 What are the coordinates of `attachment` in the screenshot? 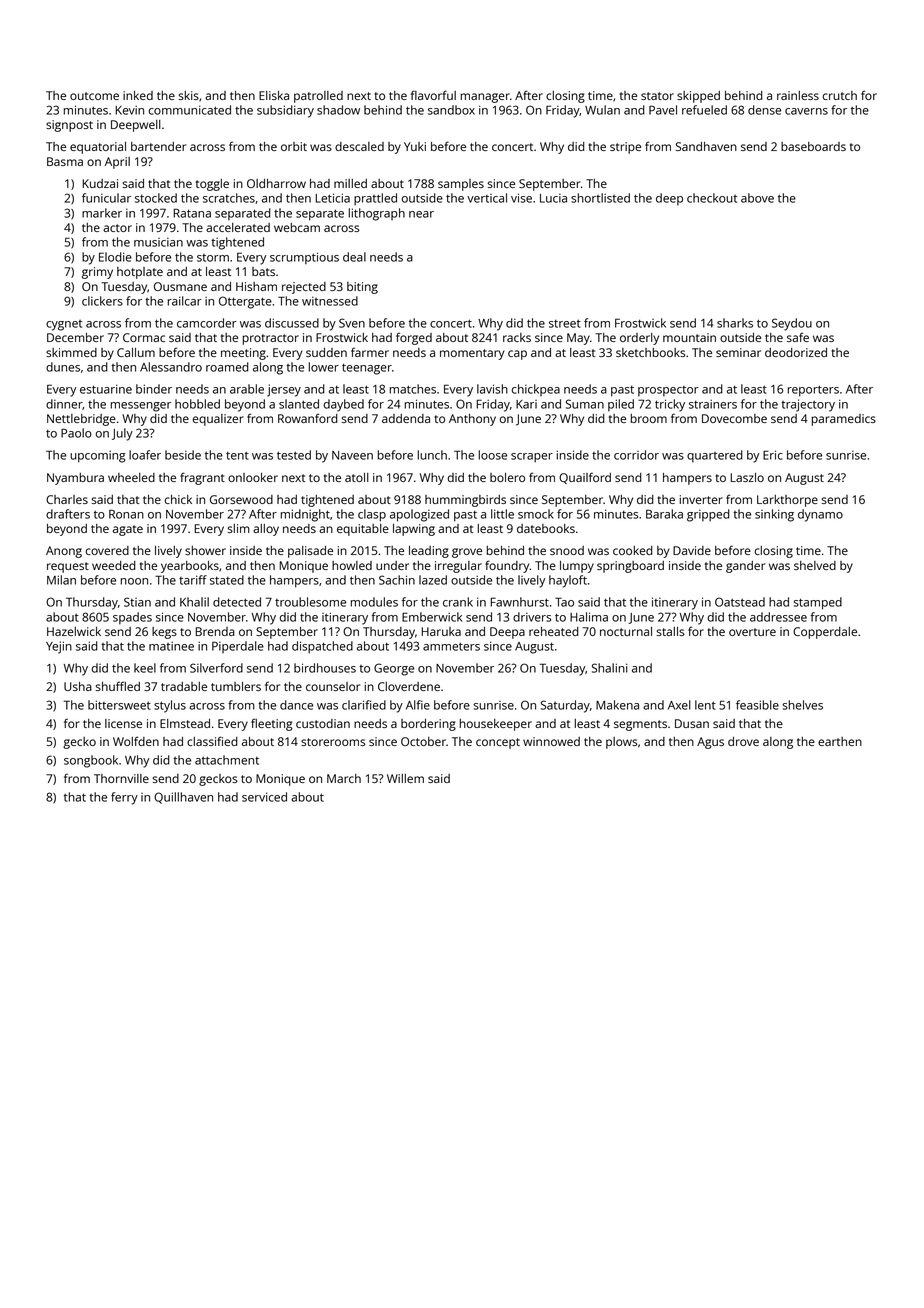 It's located at (227, 760).
